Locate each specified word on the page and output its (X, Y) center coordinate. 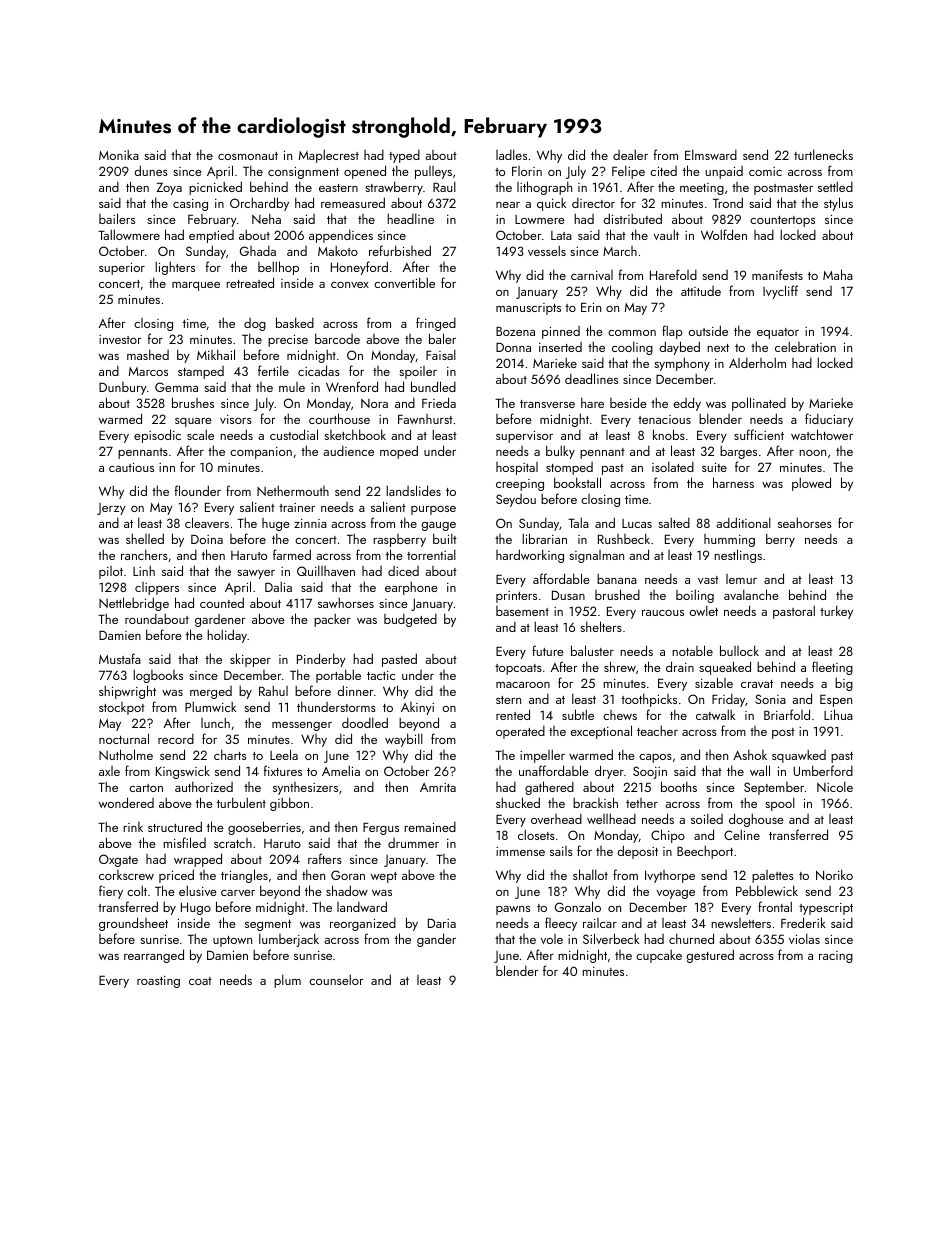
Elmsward (711, 154)
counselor (336, 979)
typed (404, 156)
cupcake (659, 956)
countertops (782, 221)
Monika (119, 155)
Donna (513, 347)
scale (200, 434)
